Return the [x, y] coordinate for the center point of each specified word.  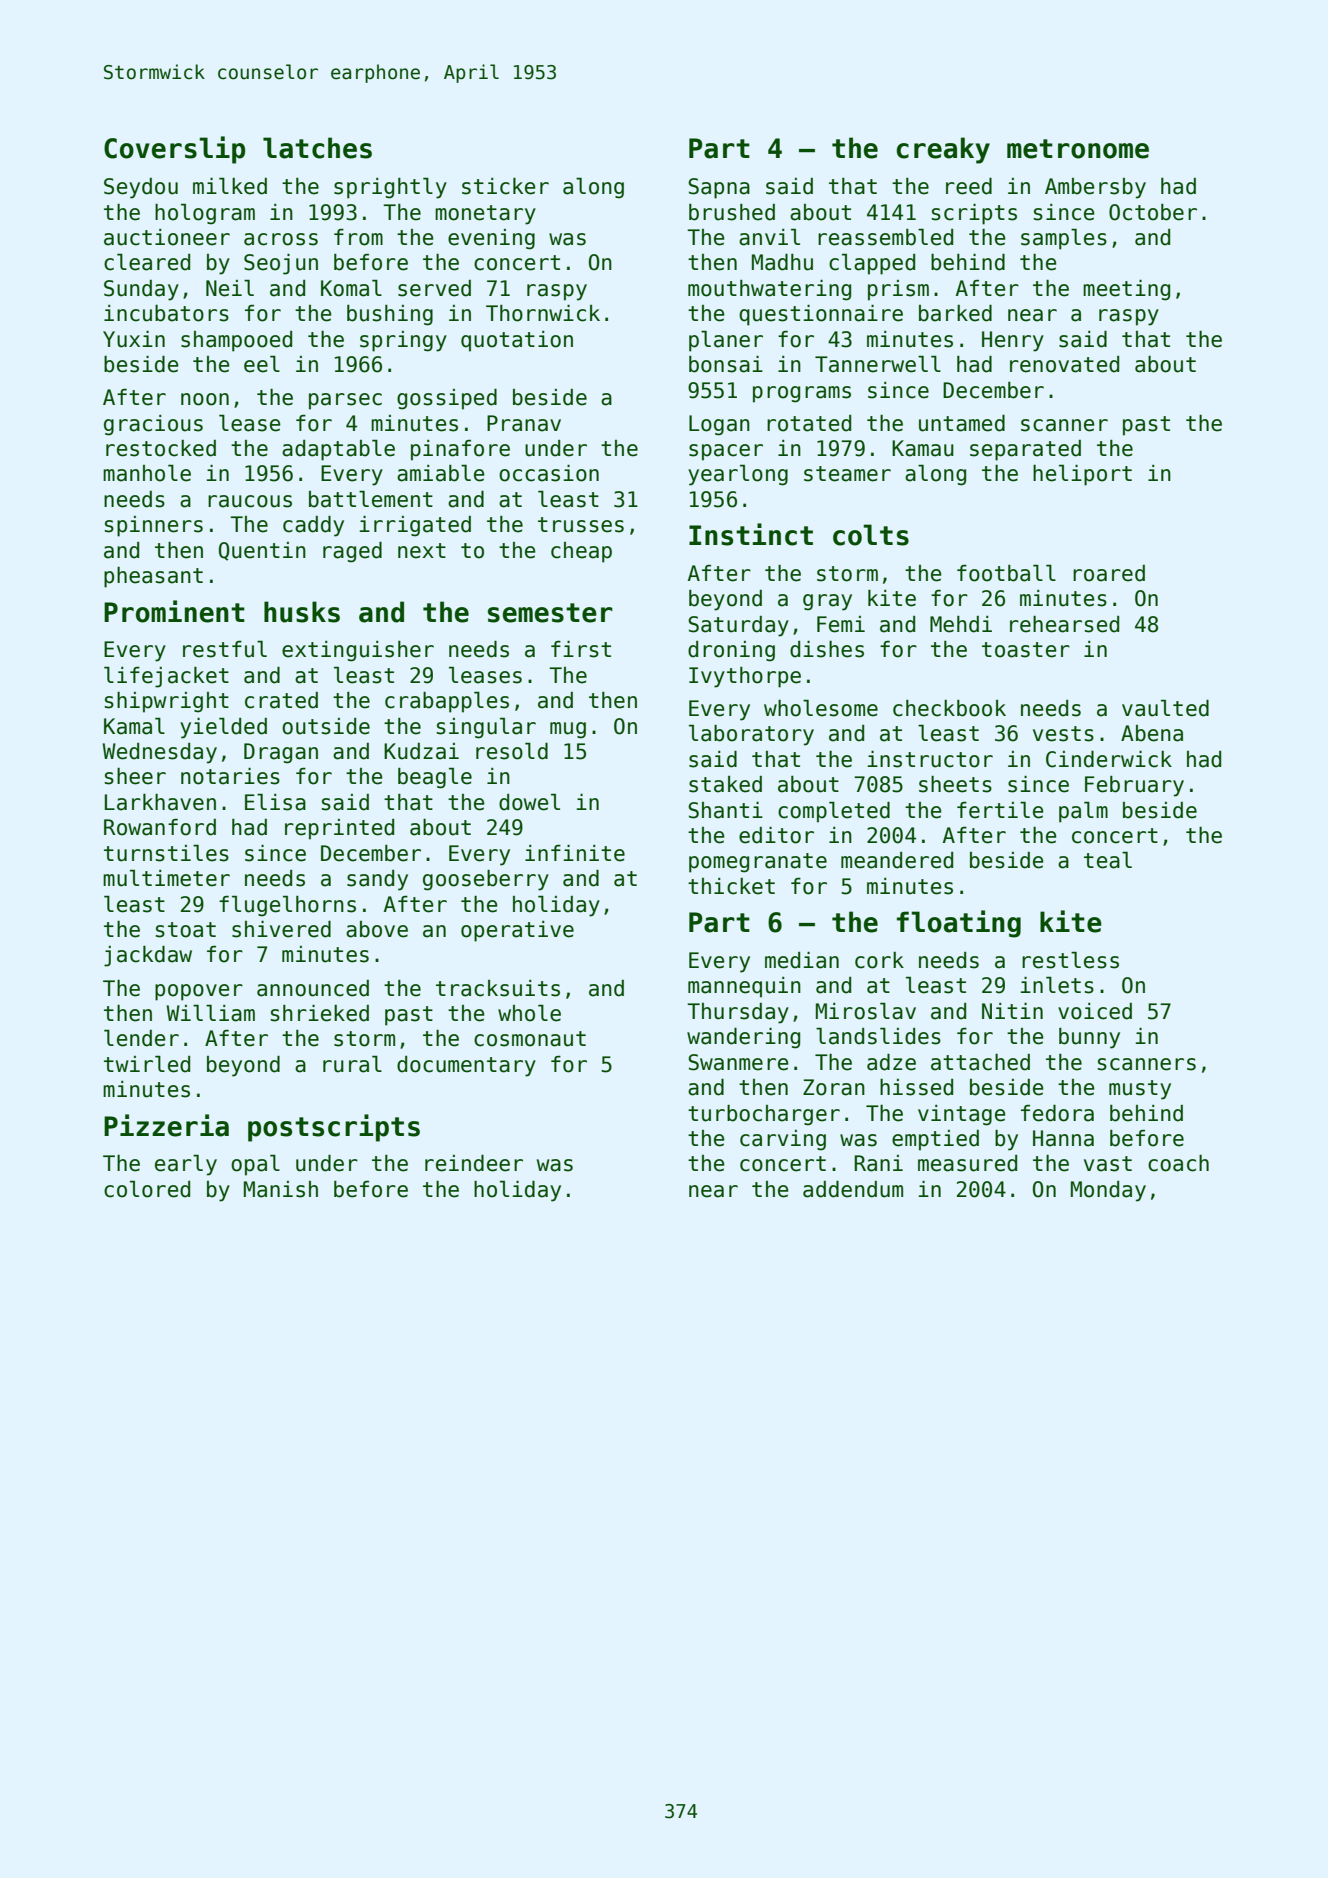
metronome [1078, 149]
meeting [1126, 290]
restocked [161, 448]
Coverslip [174, 150]
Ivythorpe [745, 677]
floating [959, 924]
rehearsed [1064, 624]
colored [147, 1189]
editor [776, 835]
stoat [186, 930]
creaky [943, 150]
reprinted [339, 829]
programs [802, 394]
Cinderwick [1109, 759]
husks [302, 612]
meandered [897, 860]
